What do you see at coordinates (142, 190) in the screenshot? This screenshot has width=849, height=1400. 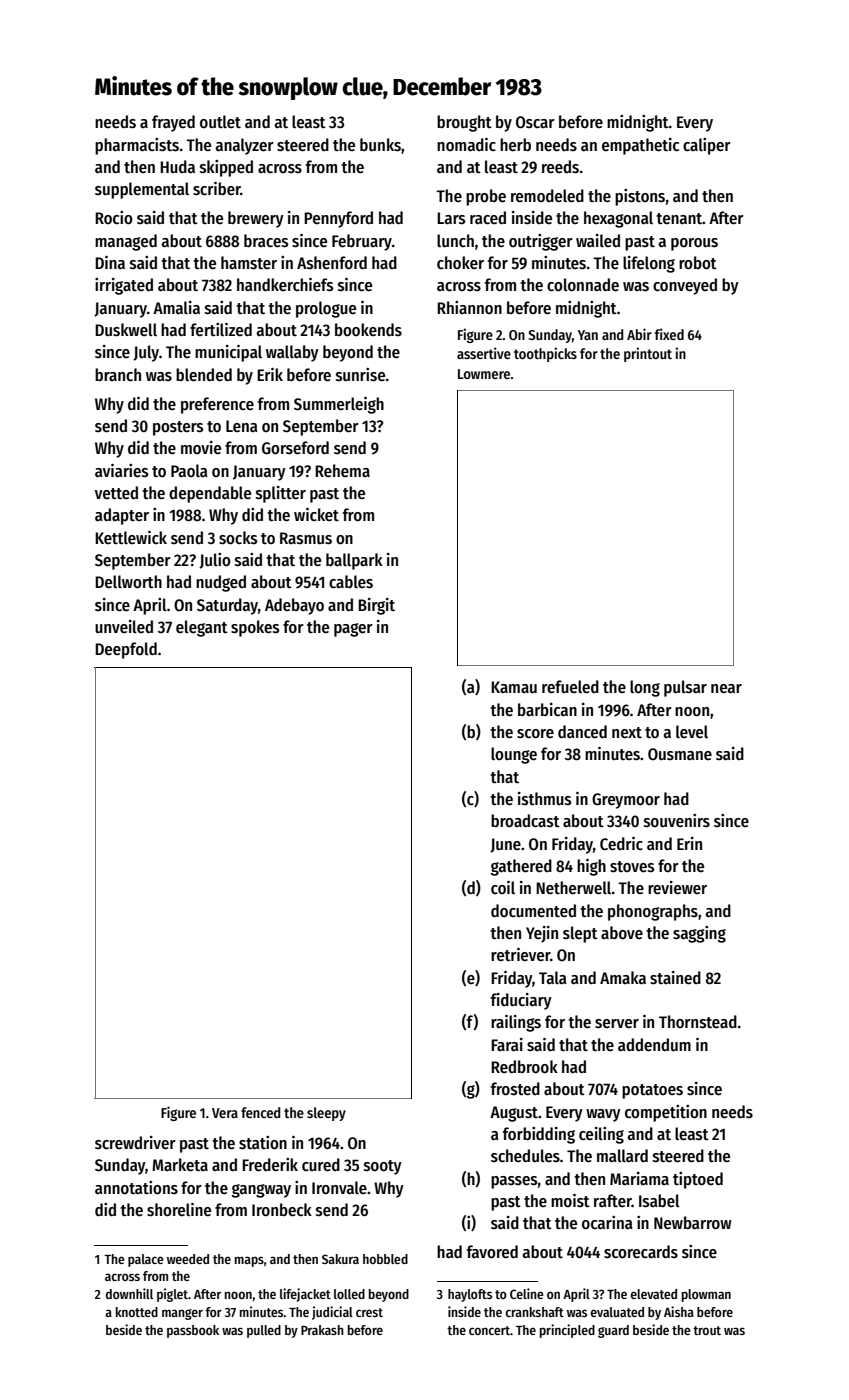 I see `supplemental` at bounding box center [142, 190].
